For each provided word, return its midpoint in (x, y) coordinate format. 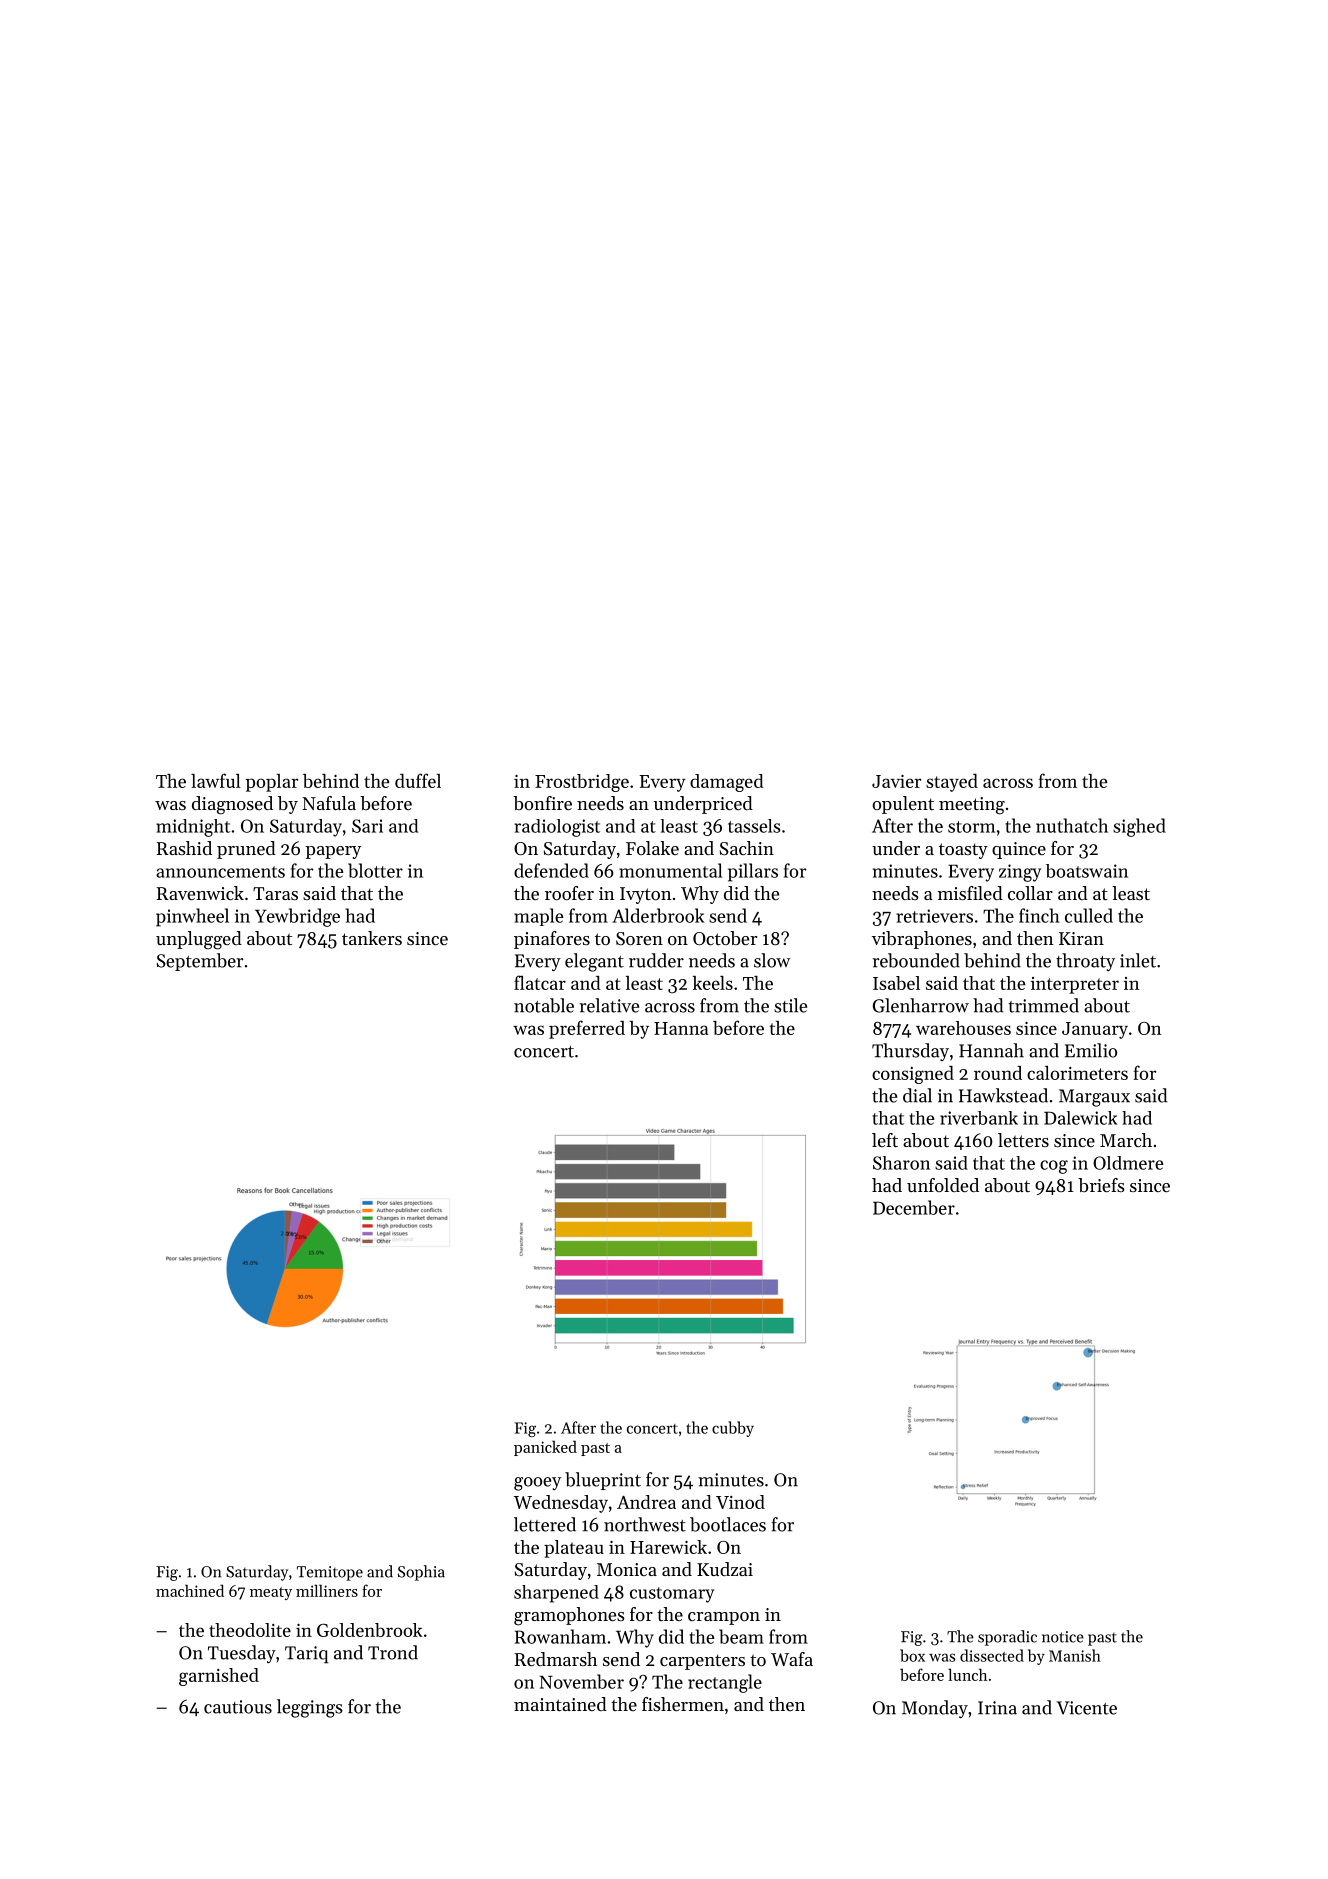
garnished (219, 1677)
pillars (753, 872)
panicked (545, 1448)
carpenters (702, 1662)
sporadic (1007, 1638)
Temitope (330, 1573)
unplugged (199, 940)
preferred (587, 1029)
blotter (375, 870)
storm (971, 827)
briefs (1101, 1185)
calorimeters (1077, 1073)
